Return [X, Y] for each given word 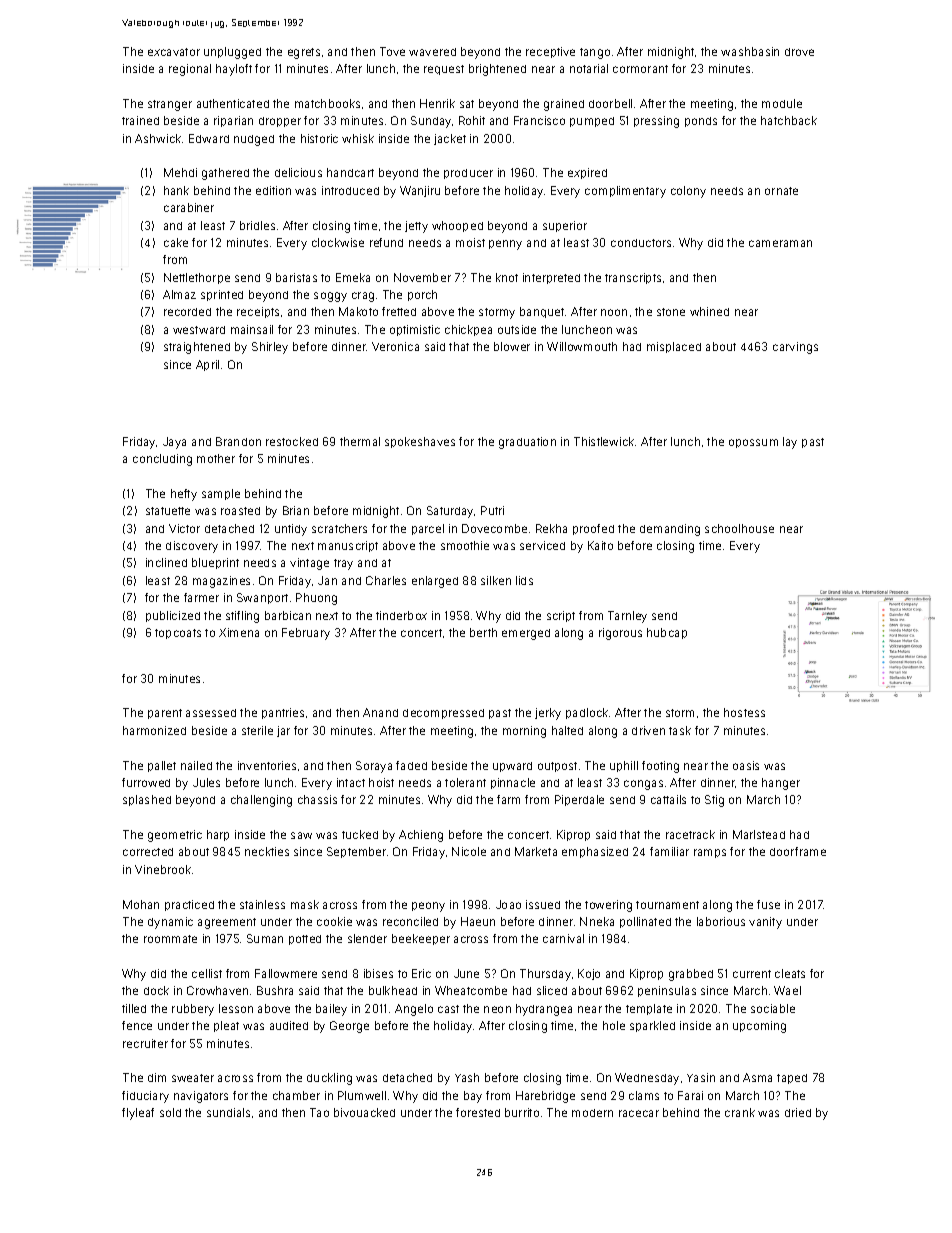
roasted [240, 511]
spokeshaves [420, 442]
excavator [174, 52]
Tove [392, 51]
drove [799, 52]
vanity [765, 923]
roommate [170, 939]
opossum [753, 443]
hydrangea [544, 1010]
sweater [193, 1078]
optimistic [415, 330]
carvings [795, 348]
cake [176, 242]
